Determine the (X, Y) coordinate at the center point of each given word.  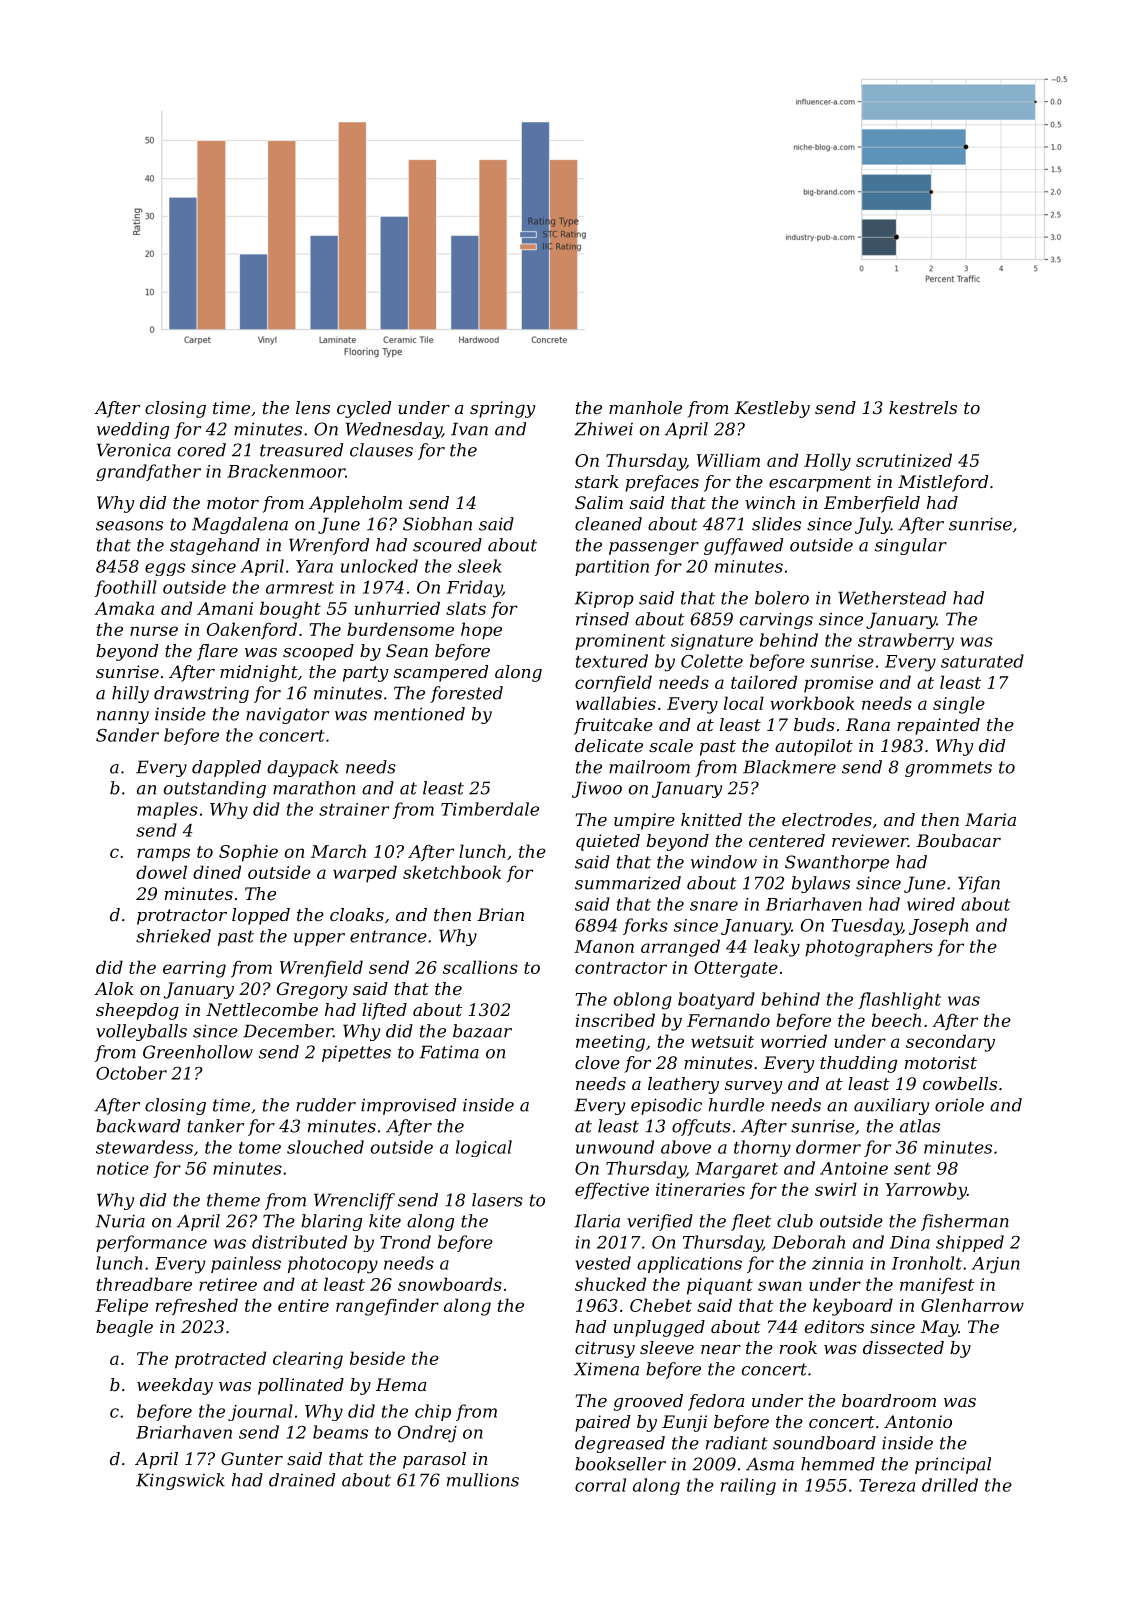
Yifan (979, 884)
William (728, 460)
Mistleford (943, 483)
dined (217, 872)
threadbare (144, 1284)
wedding (133, 430)
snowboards (450, 1284)
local (744, 703)
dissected (903, 1347)
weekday (175, 1386)
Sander (127, 735)
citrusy (605, 1349)
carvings (776, 620)
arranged (680, 948)
